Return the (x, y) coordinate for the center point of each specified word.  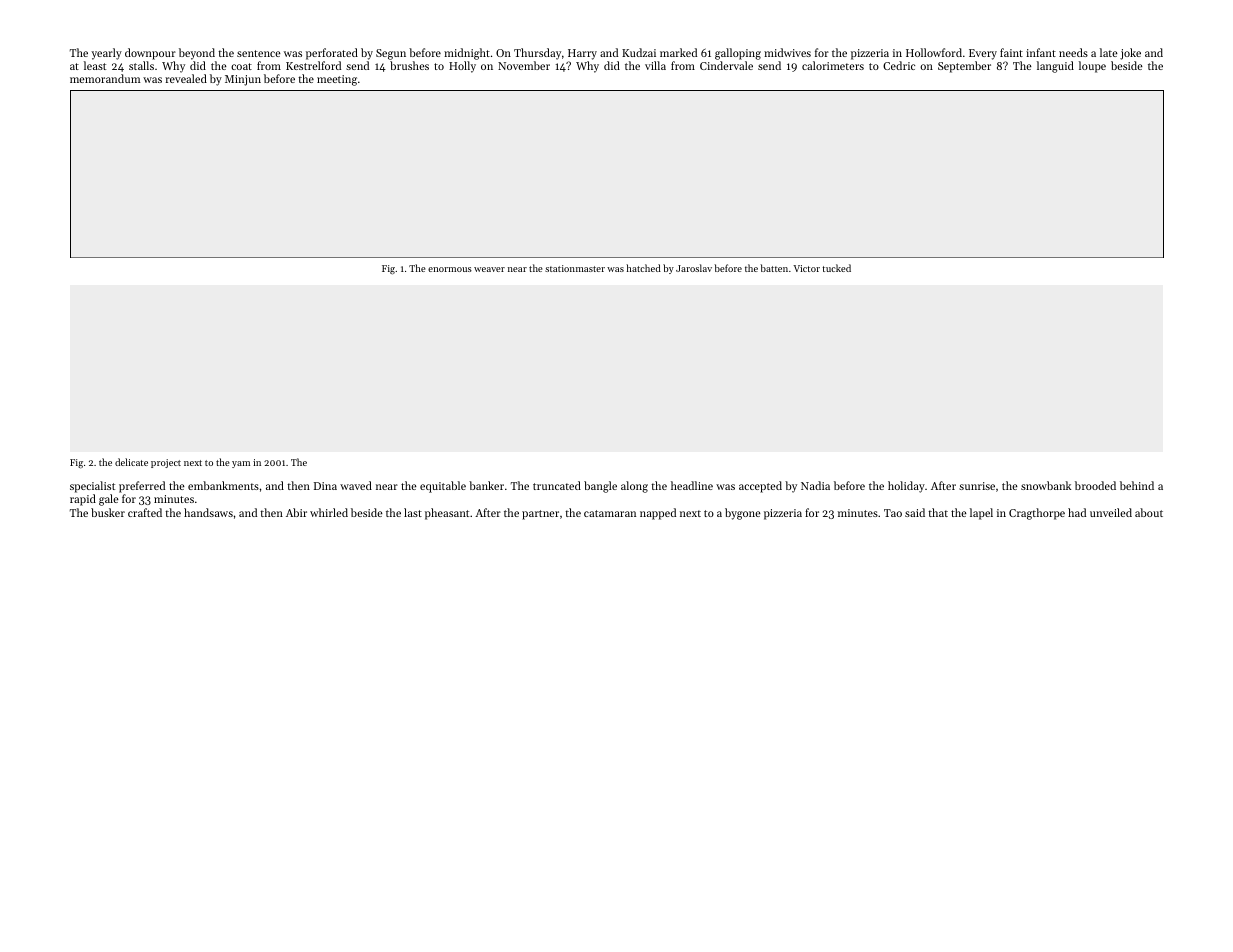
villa (655, 65)
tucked (837, 268)
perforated (332, 54)
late (1109, 52)
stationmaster (575, 268)
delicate (131, 462)
